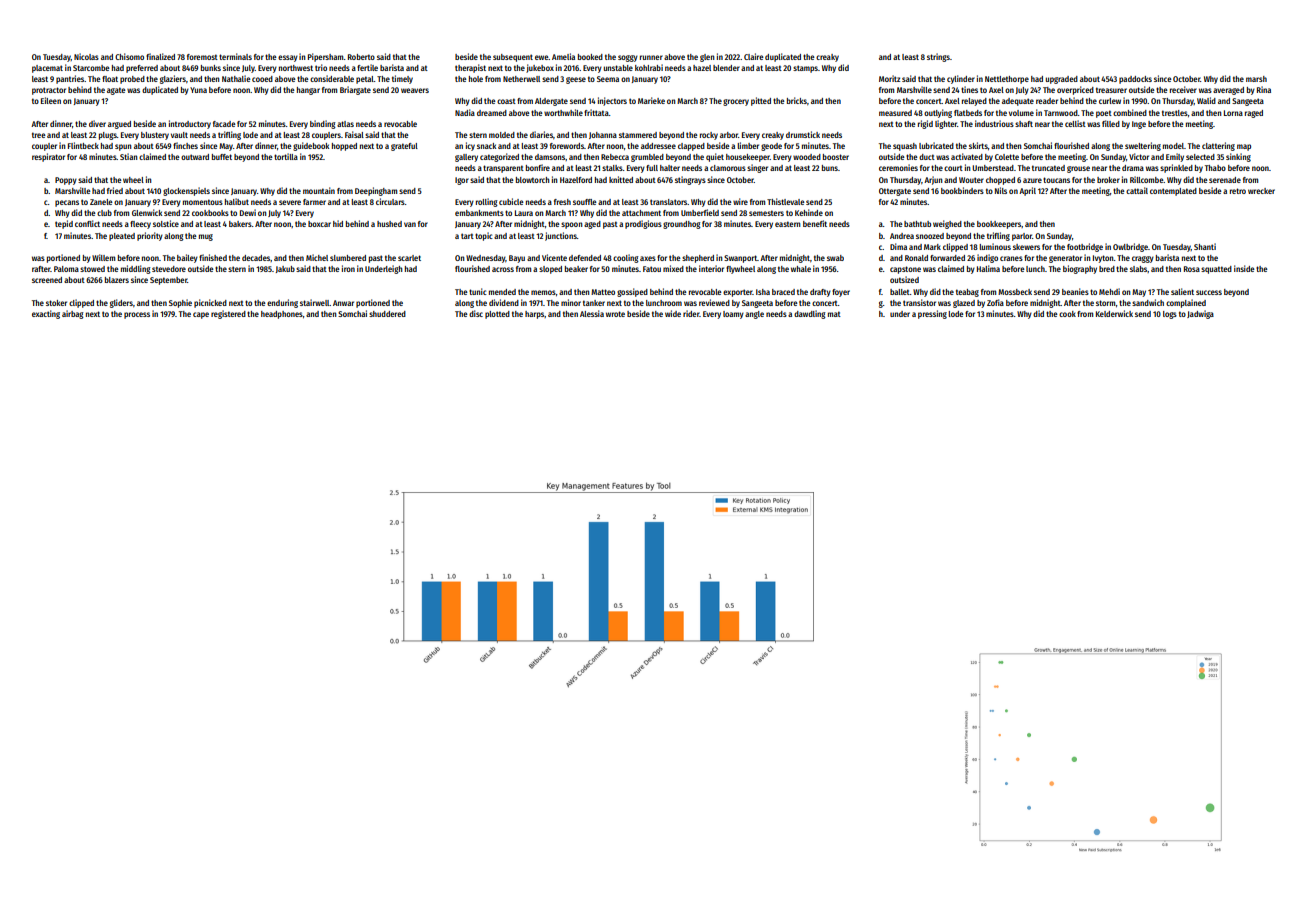 The image size is (1308, 924). What do you see at coordinates (754, 56) in the screenshot?
I see `Claire` at bounding box center [754, 56].
